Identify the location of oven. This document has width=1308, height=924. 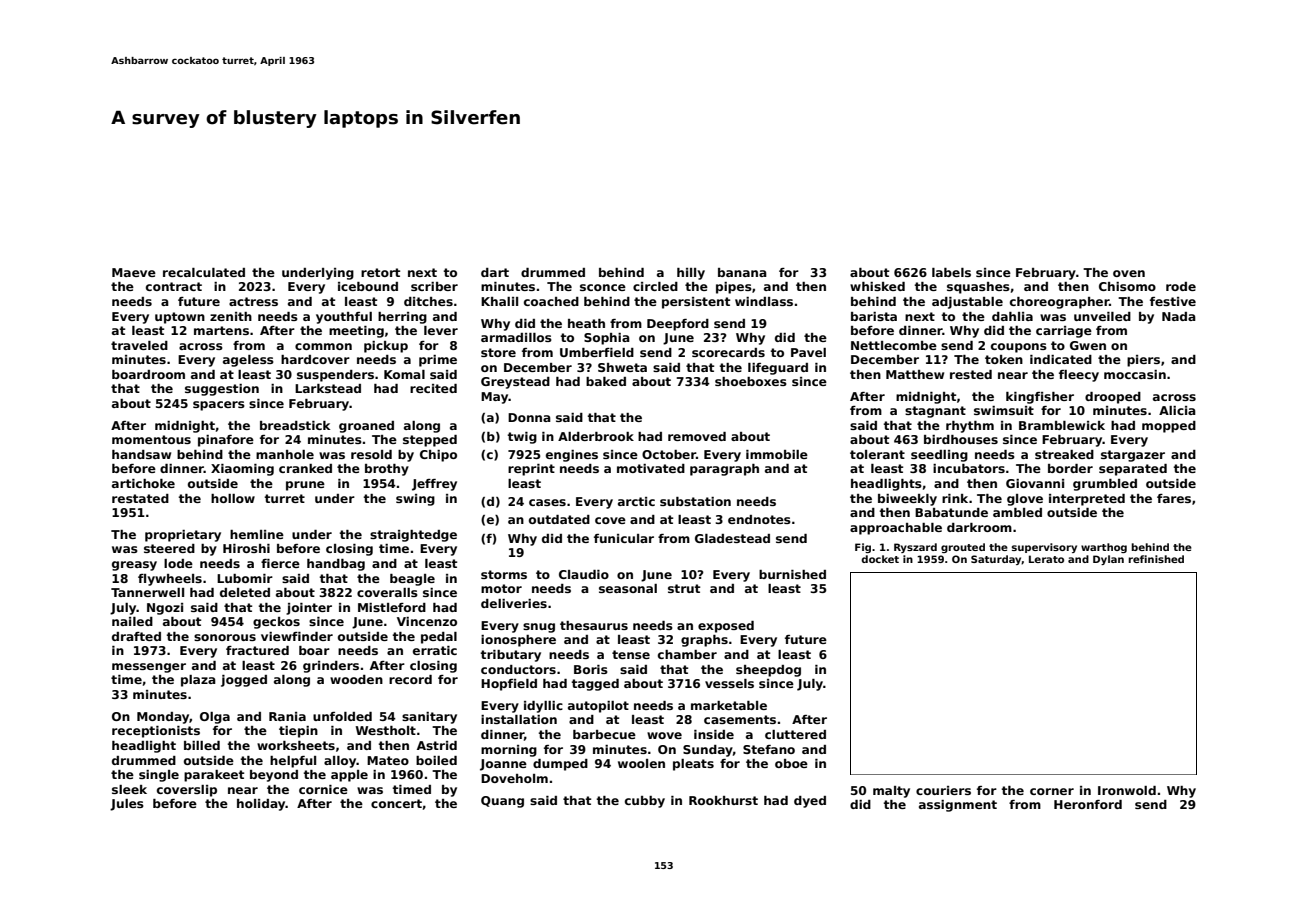
(1129, 273).
